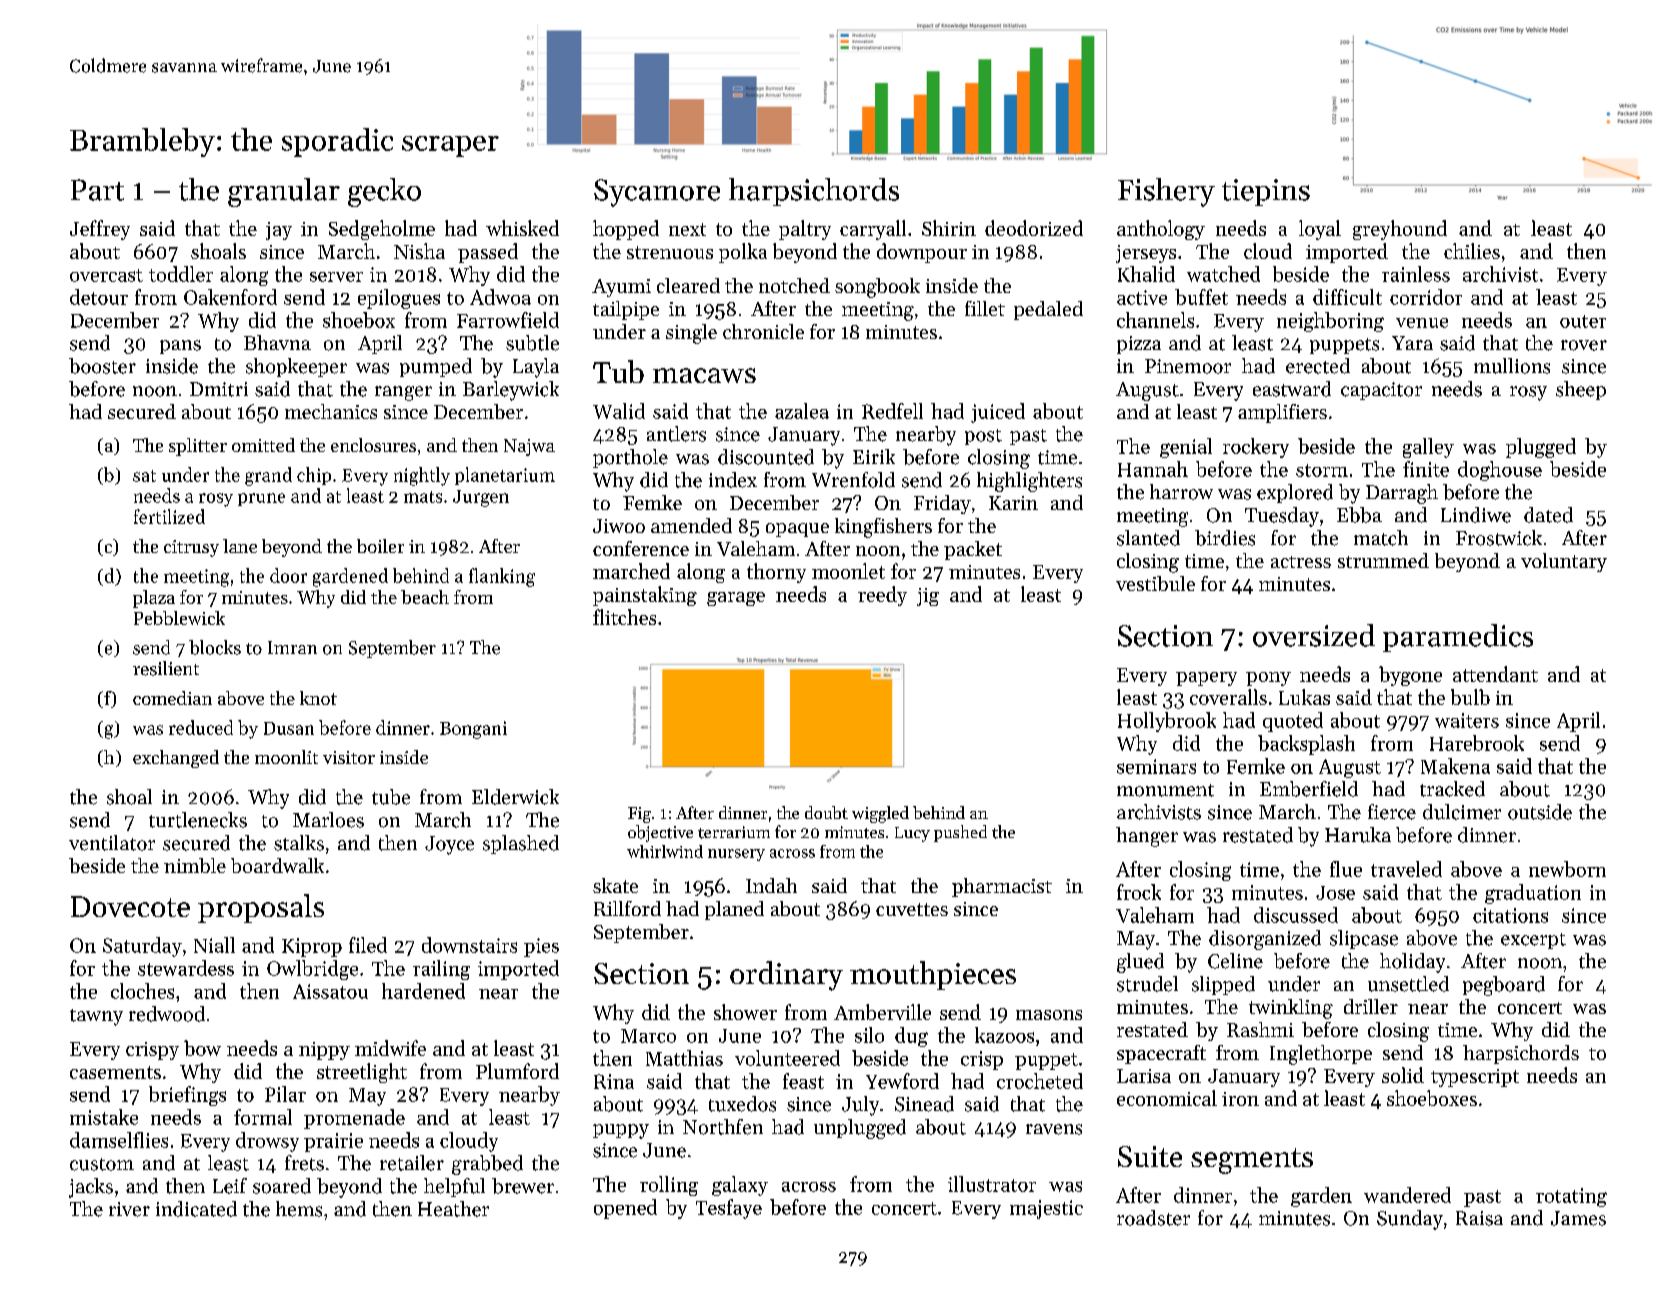 The height and width of the screenshot is (1295, 1676). Describe the element at coordinates (99, 297) in the screenshot. I see `detour` at that location.
